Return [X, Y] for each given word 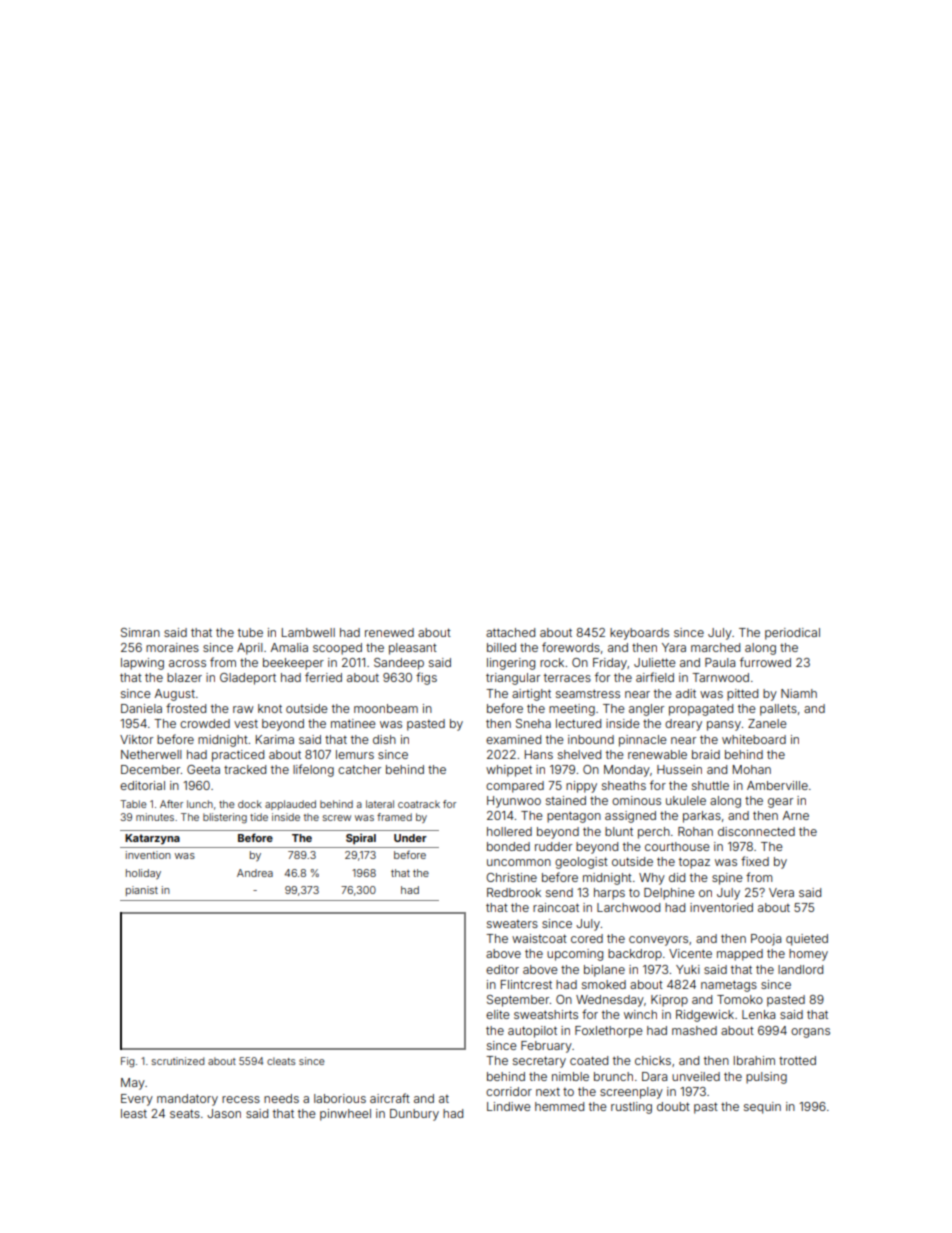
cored [587, 938]
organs [810, 1033]
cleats [281, 1061]
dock [250, 804]
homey [808, 955]
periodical [792, 634]
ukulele [686, 800]
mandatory [187, 1100]
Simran [140, 632]
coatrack [419, 804]
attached [510, 632]
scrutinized [178, 1061]
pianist [142, 891]
